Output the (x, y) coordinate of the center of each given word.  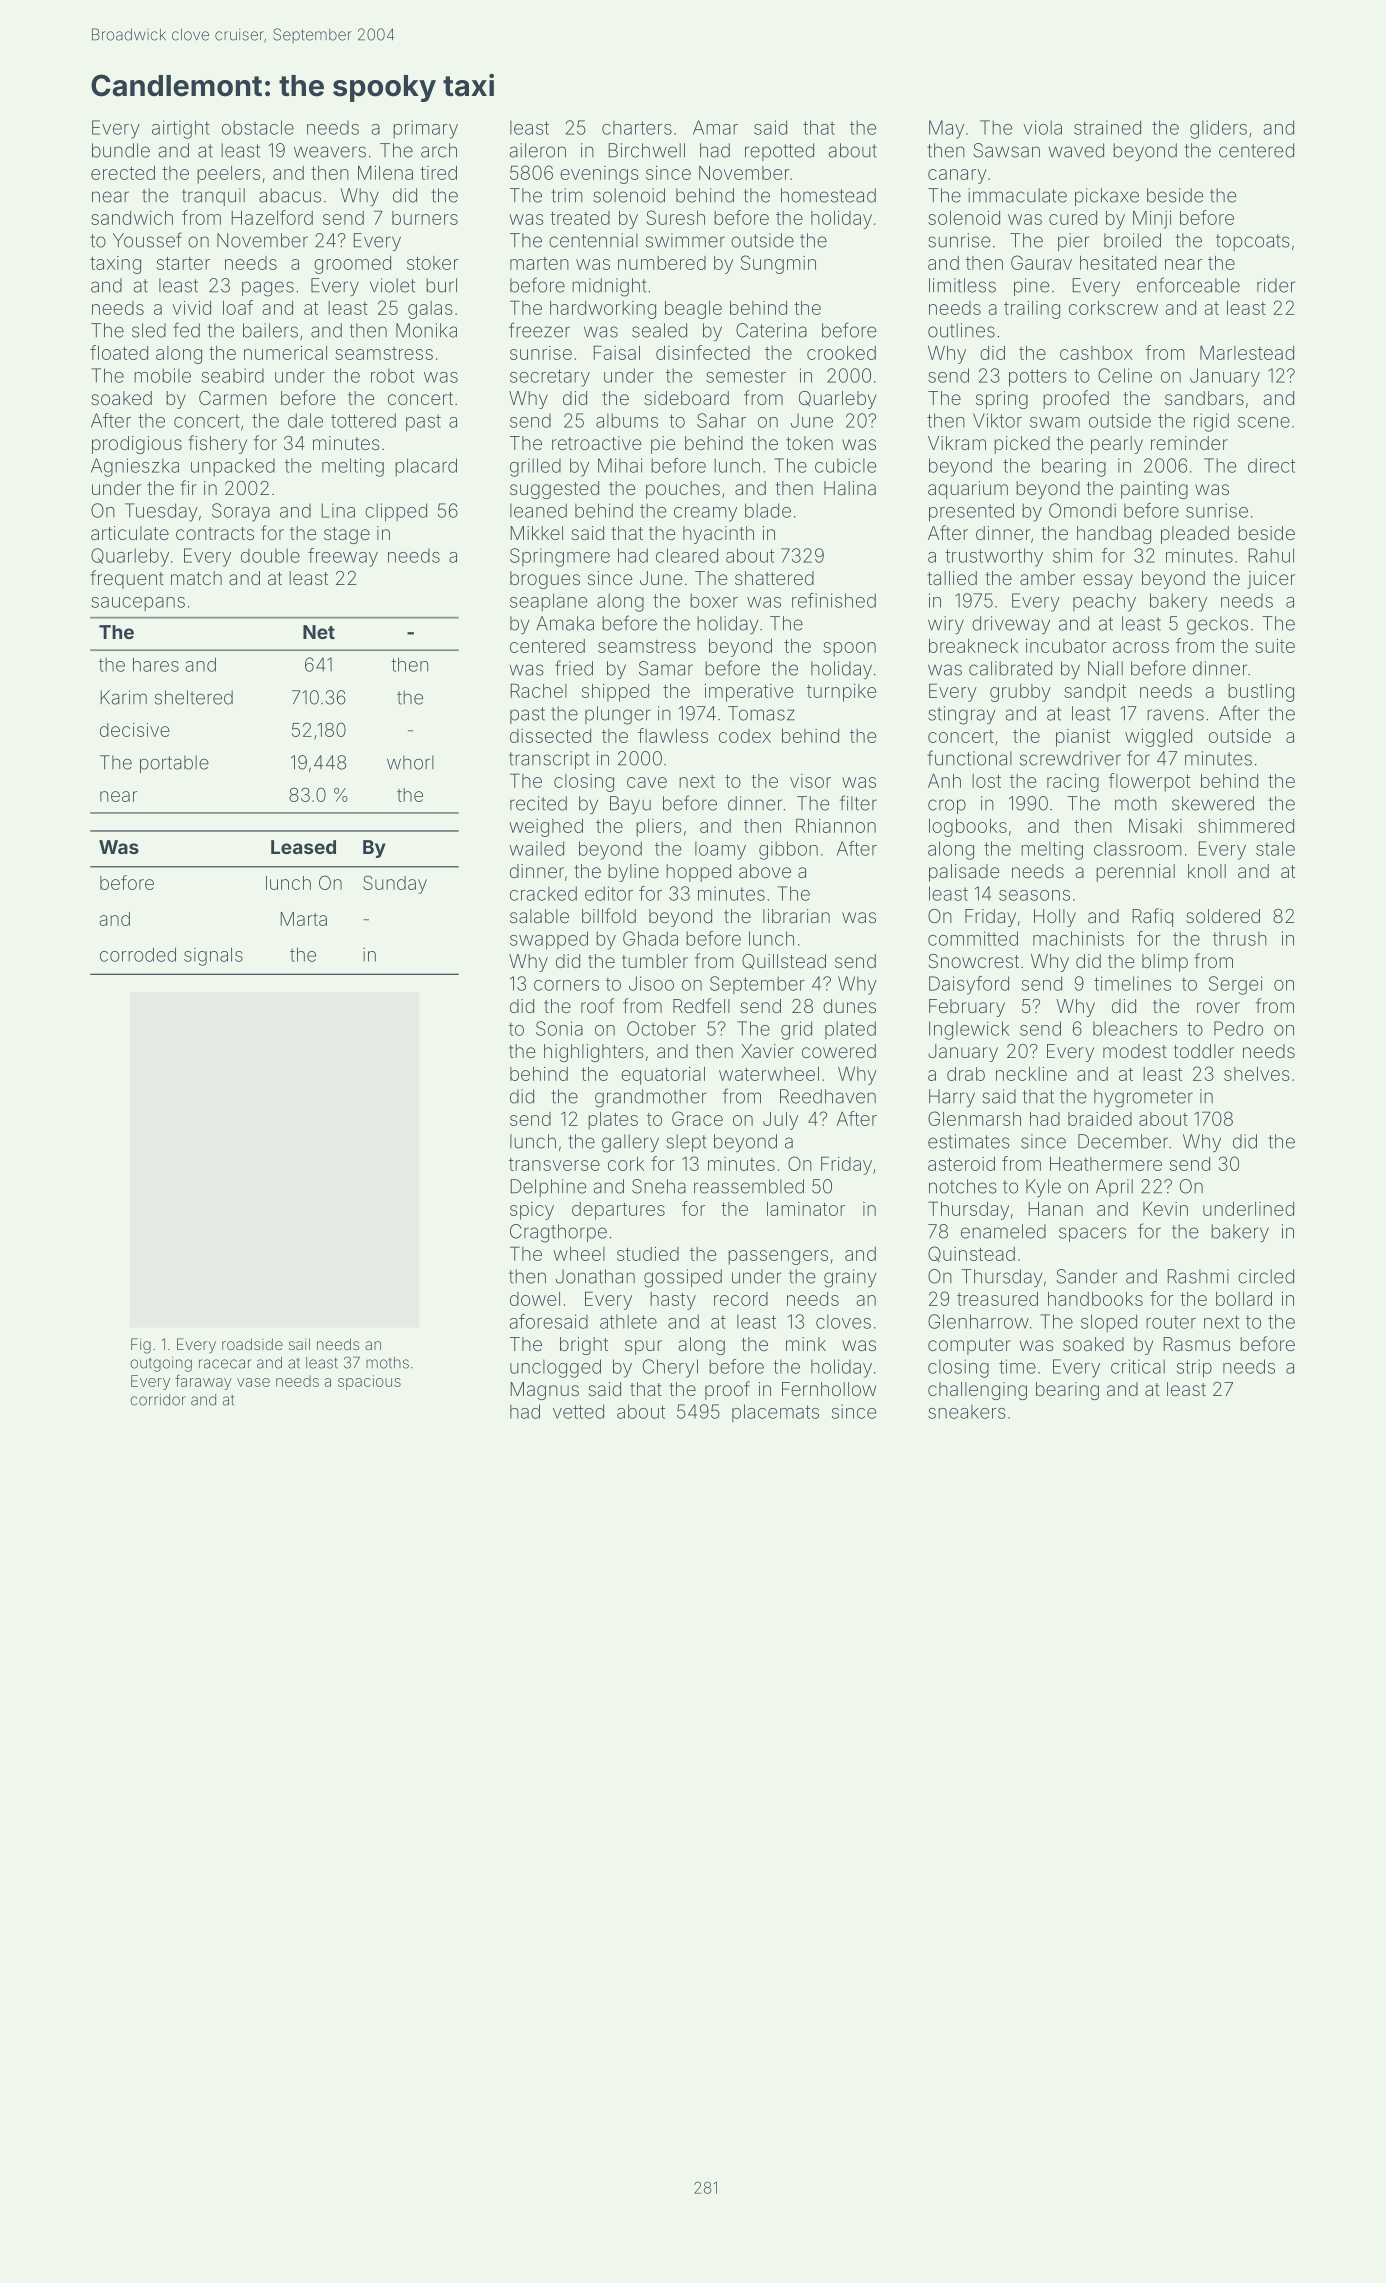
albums (627, 420)
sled (149, 330)
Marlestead (1247, 353)
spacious (369, 1382)
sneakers (967, 1411)
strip (1194, 1368)
